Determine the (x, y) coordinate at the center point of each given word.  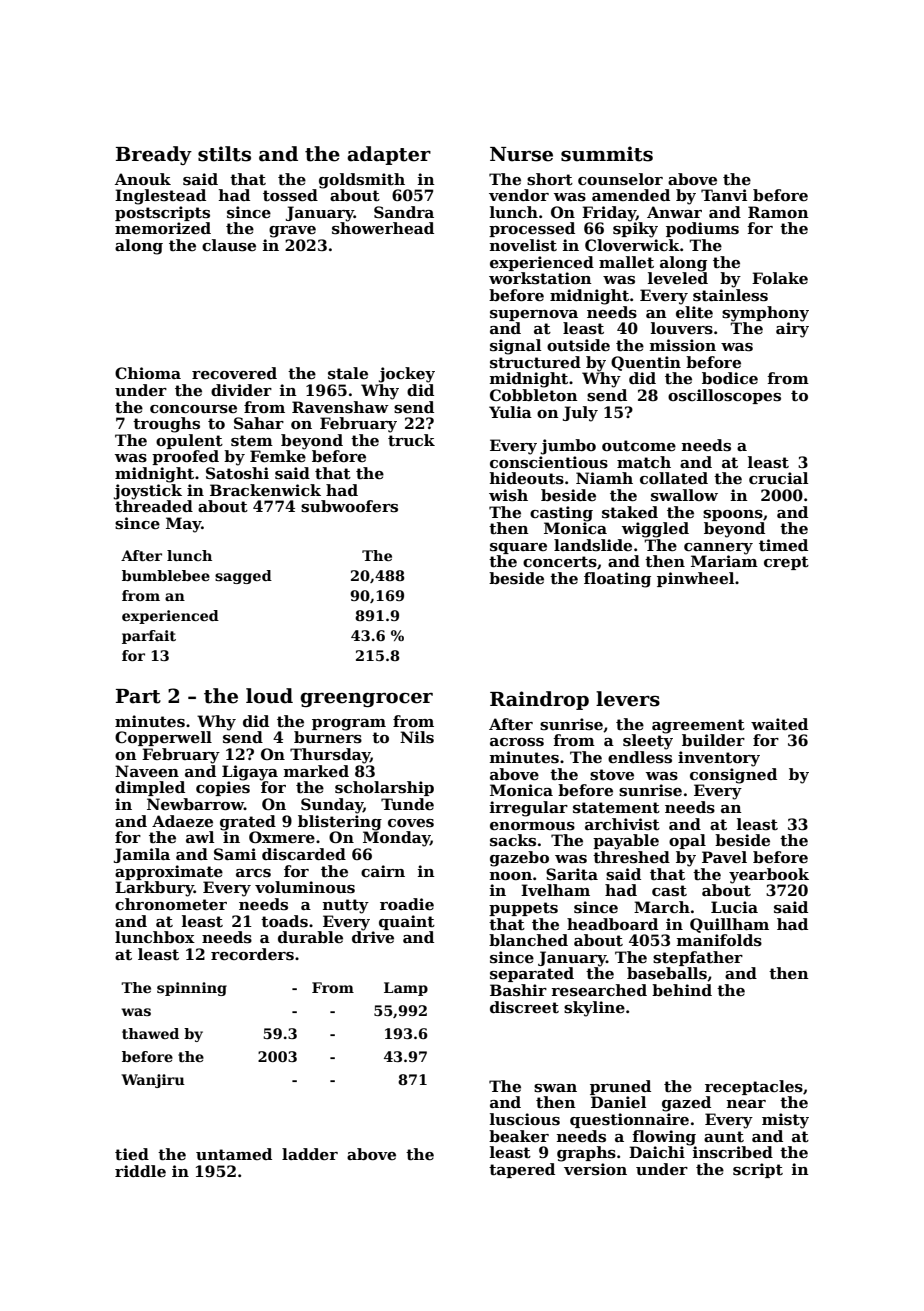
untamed (234, 1154)
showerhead (383, 228)
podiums (702, 229)
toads (284, 921)
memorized (163, 228)
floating (617, 580)
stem (252, 440)
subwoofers (349, 506)
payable (626, 842)
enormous (532, 826)
